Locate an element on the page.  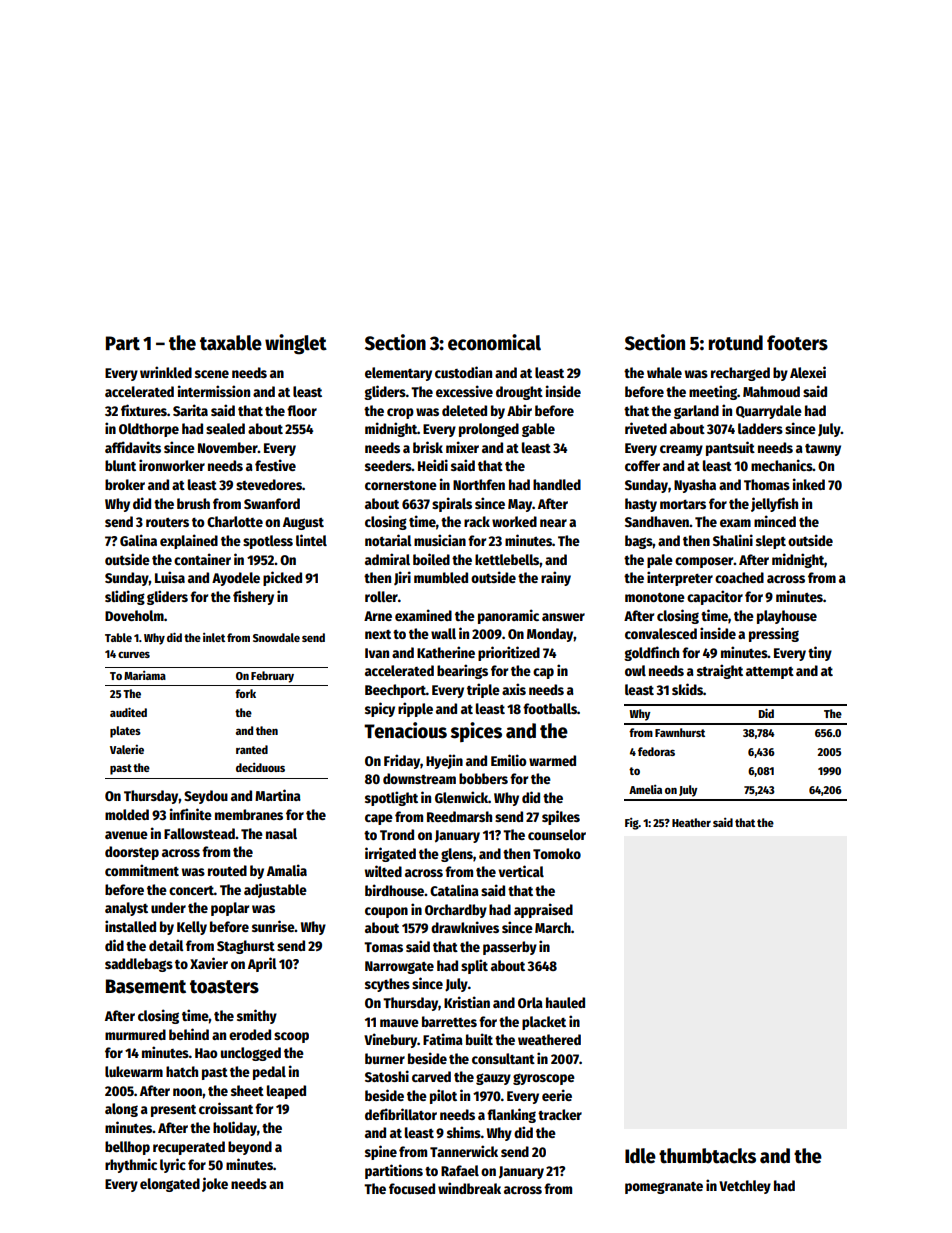
spices is located at coordinates (476, 732).
